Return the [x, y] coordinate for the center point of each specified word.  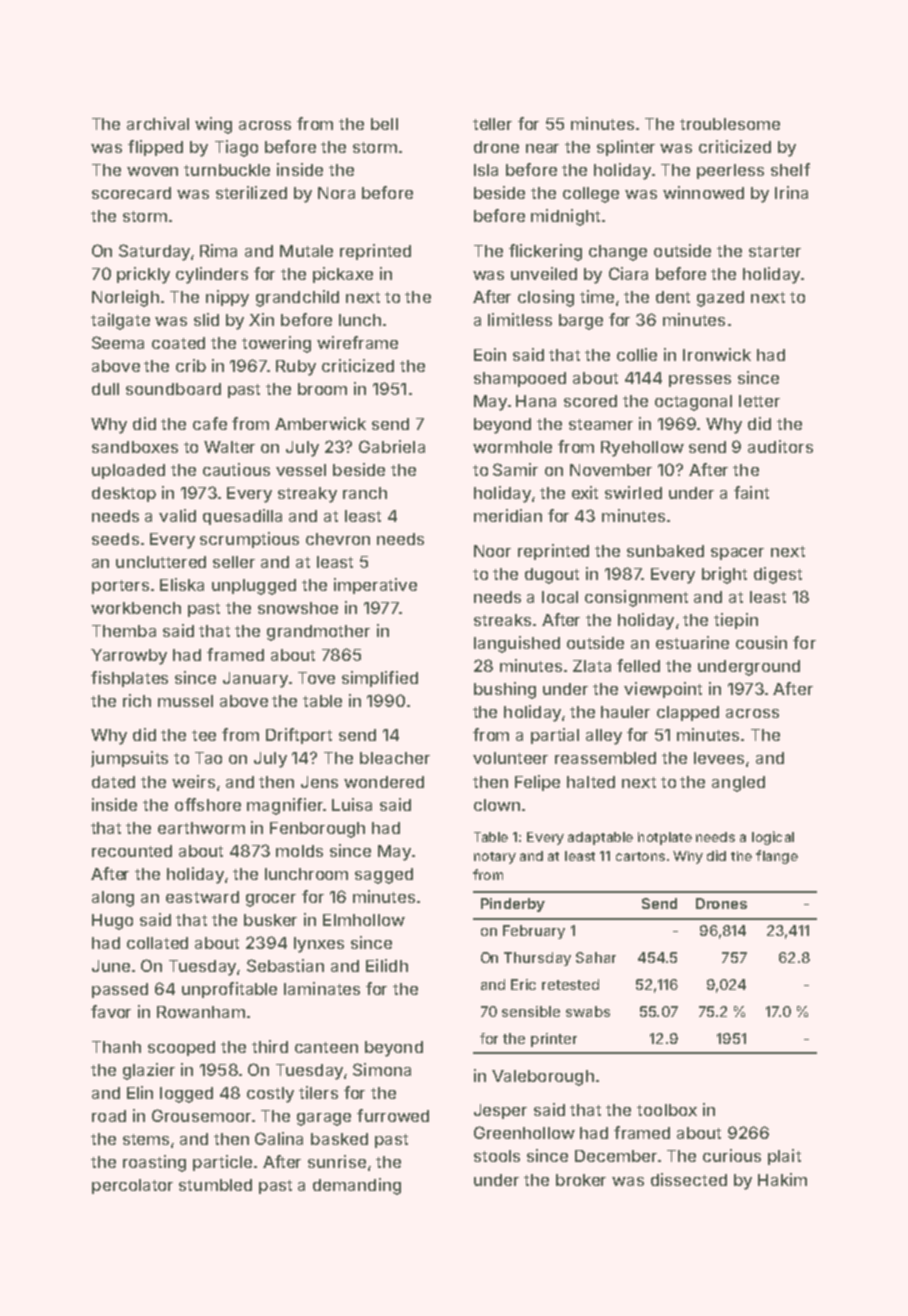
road [109, 1116]
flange [777, 857]
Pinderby [513, 905]
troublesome [730, 124]
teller [492, 124]
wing [213, 125]
